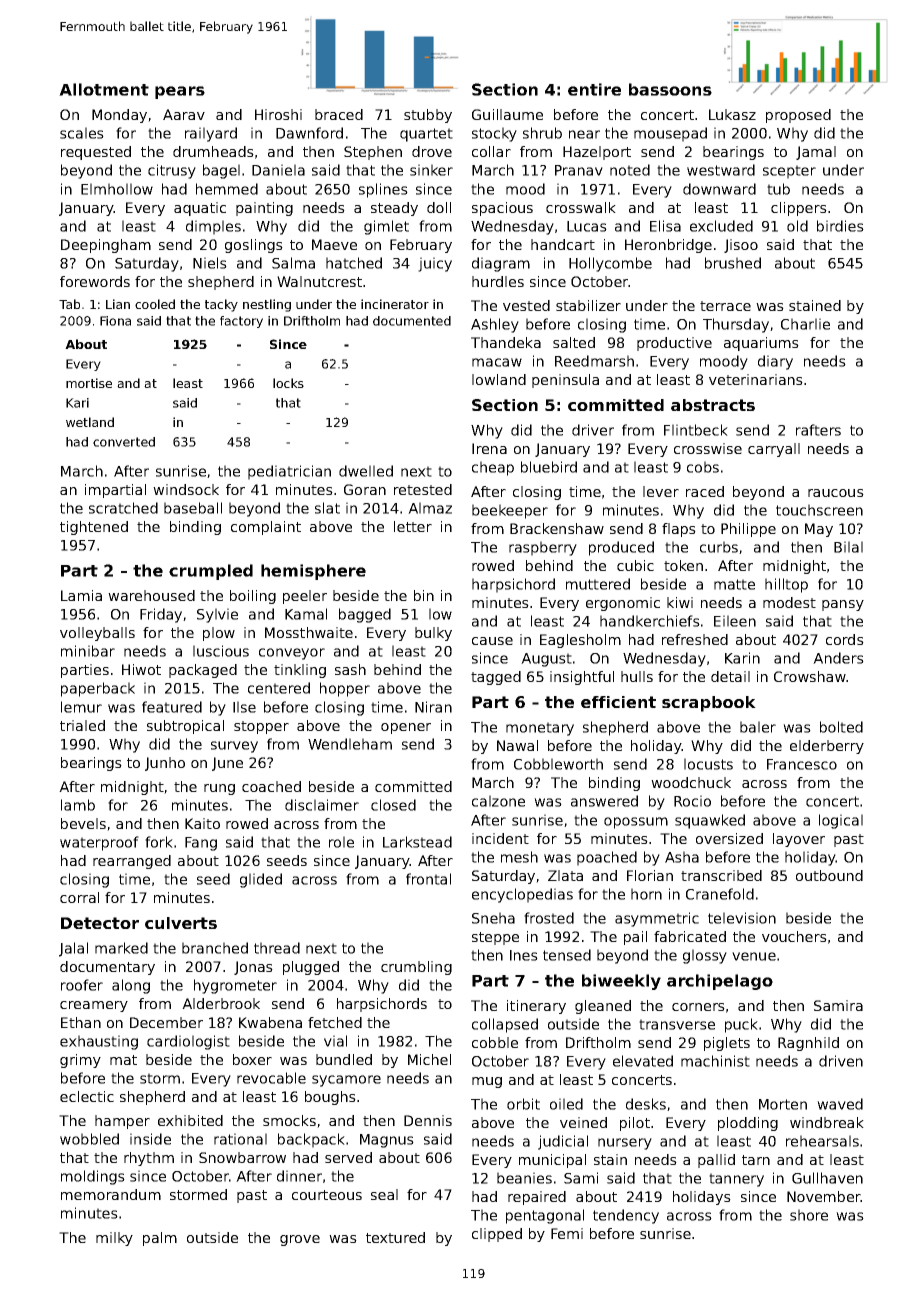 This screenshot has width=924, height=1308. I want to click on revocable, so click(271, 1078).
